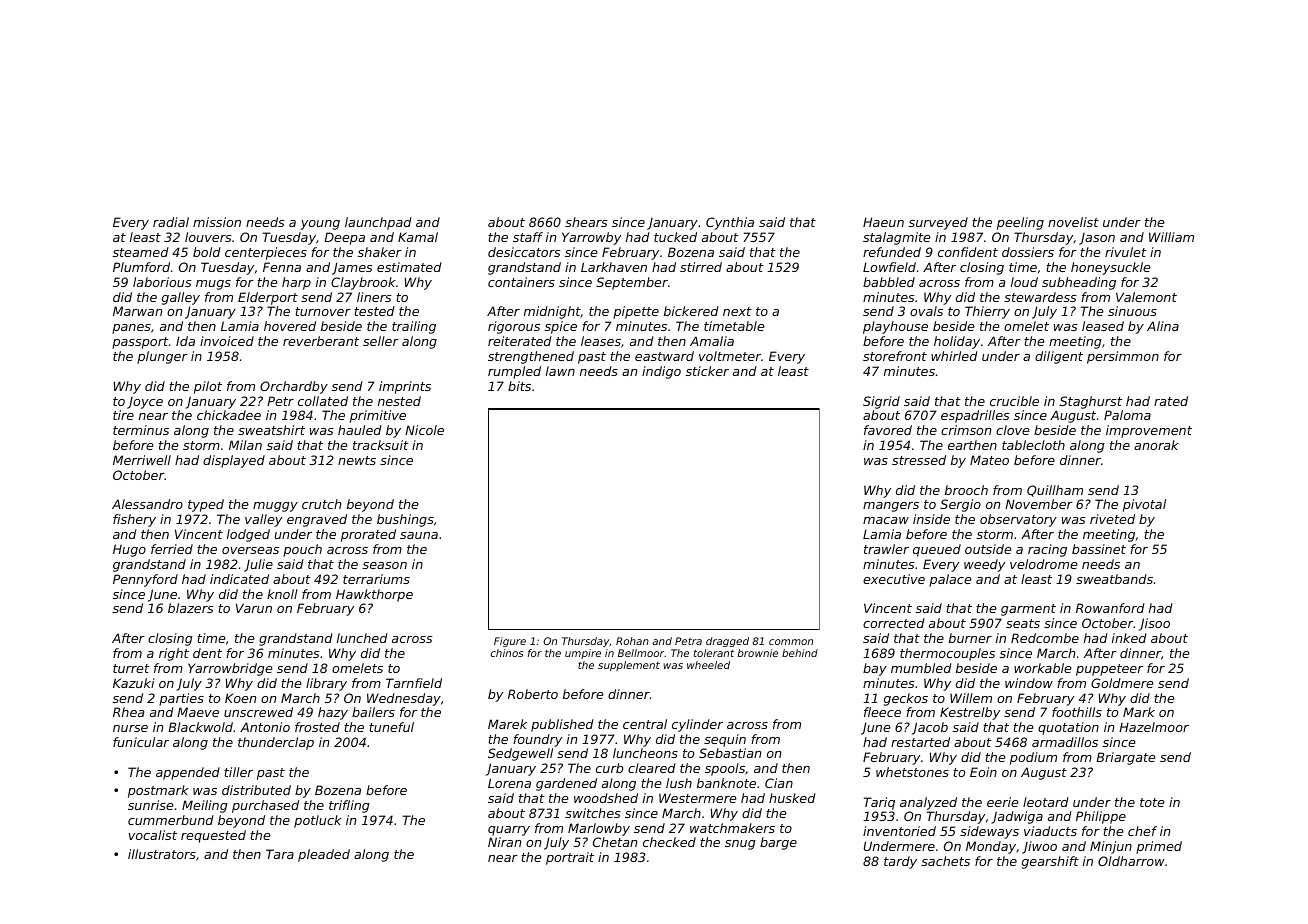  I want to click on armadillos, so click(1065, 742).
